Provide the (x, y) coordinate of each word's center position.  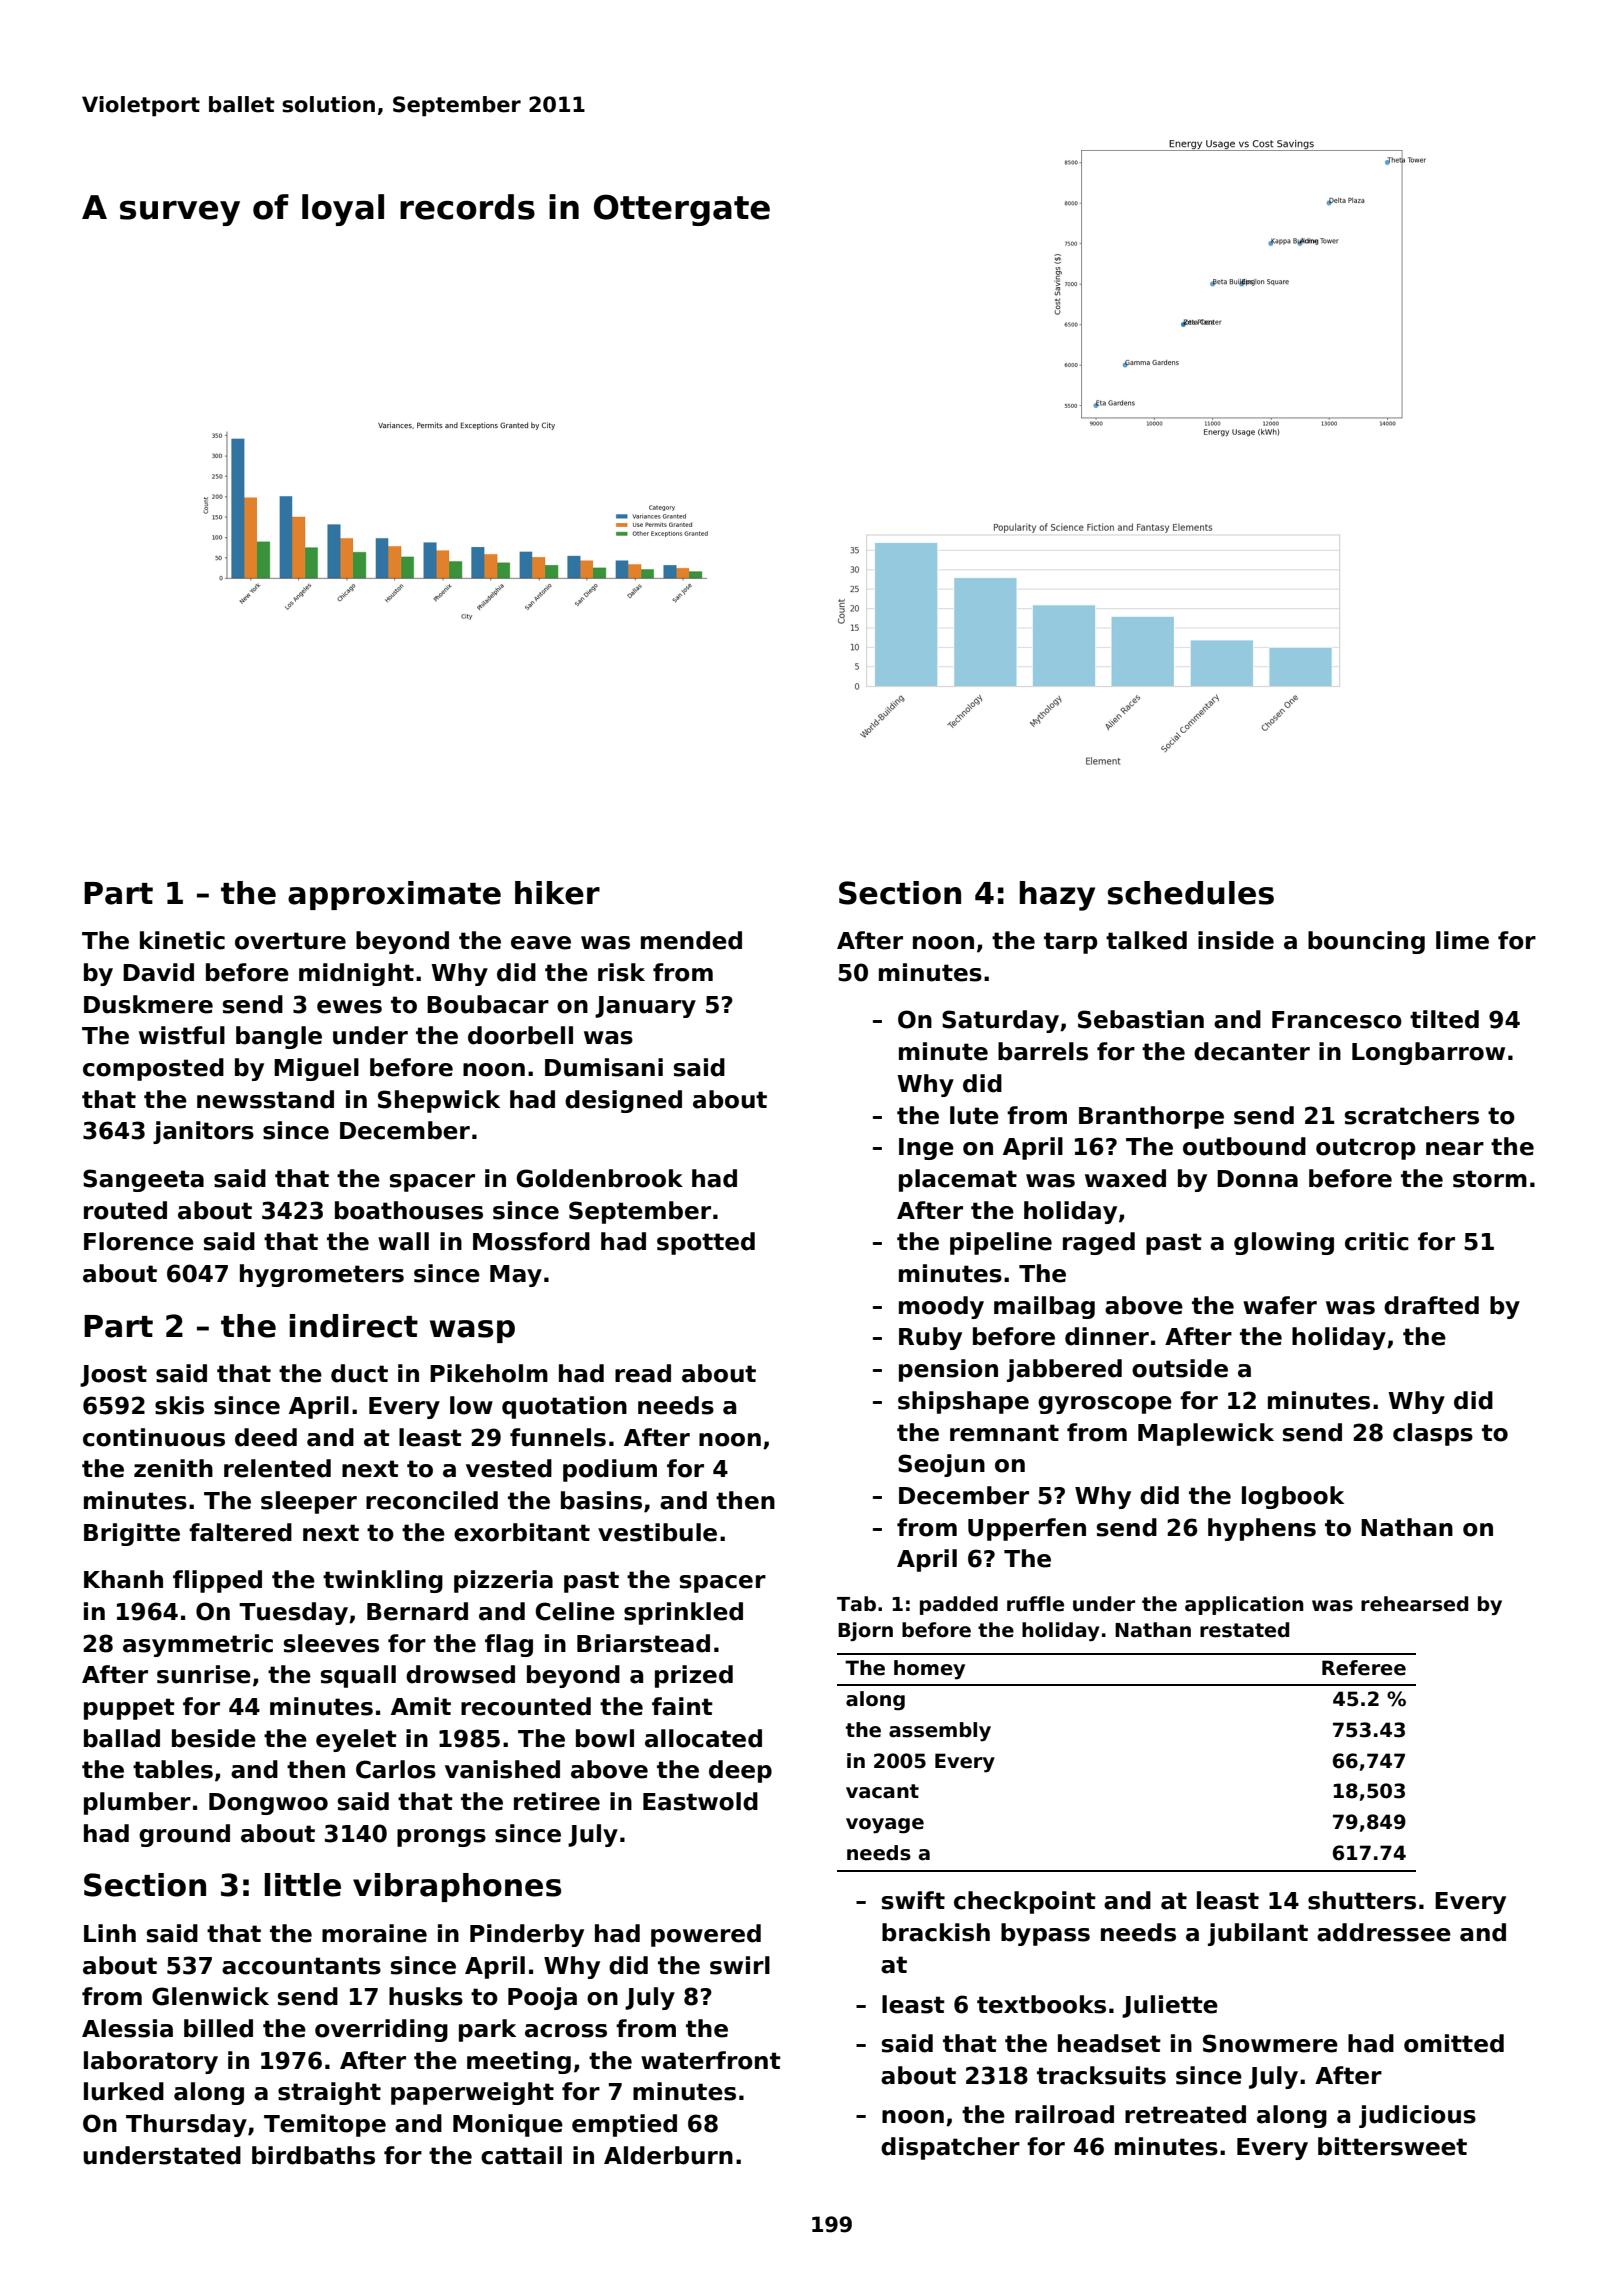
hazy (1057, 896)
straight (329, 2093)
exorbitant (522, 1532)
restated (1244, 1630)
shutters (1362, 1900)
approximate (394, 895)
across (566, 2031)
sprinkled (683, 1613)
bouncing (1366, 942)
